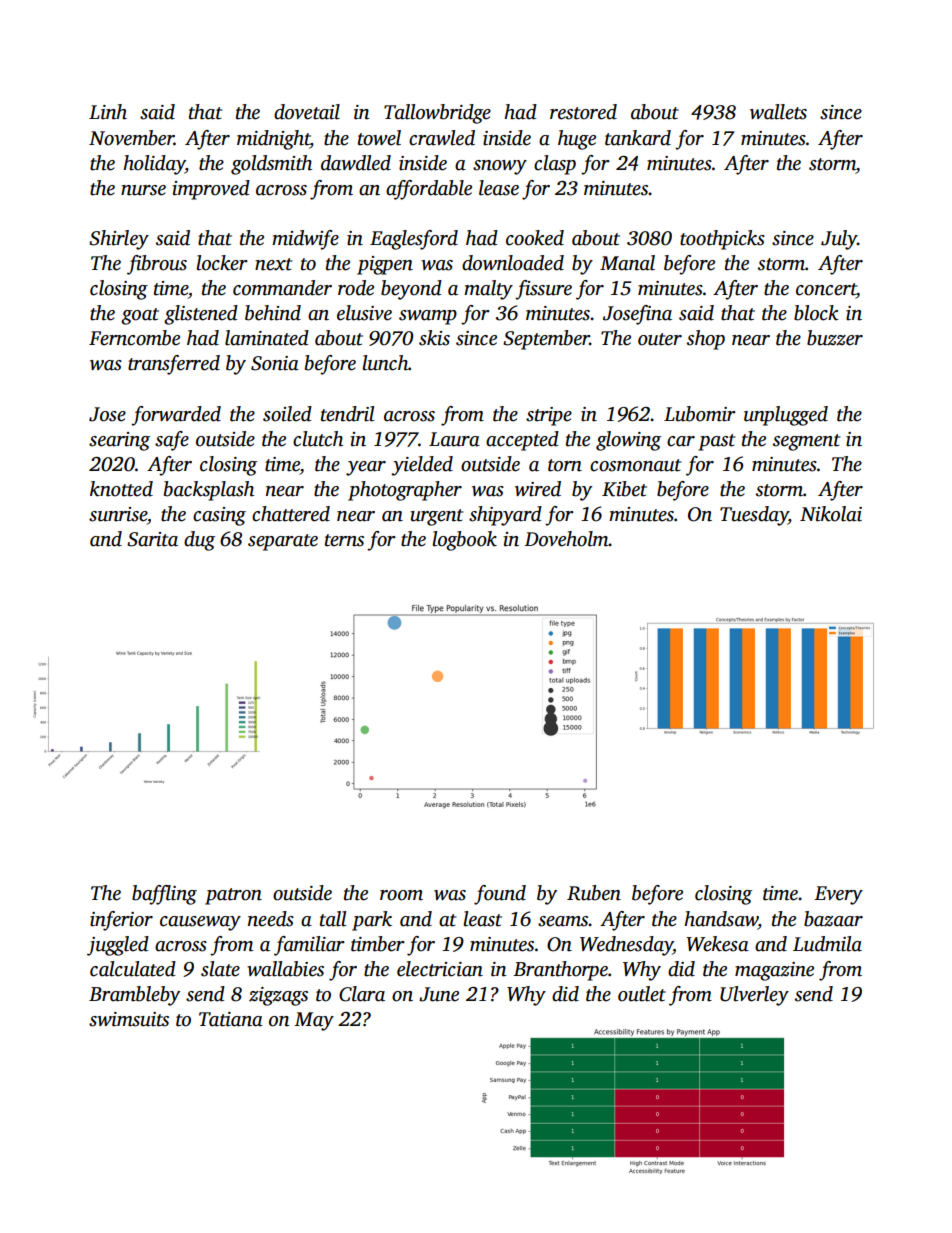 The height and width of the screenshot is (1233, 952). Describe the element at coordinates (307, 112) in the screenshot. I see `dovetail` at that location.
